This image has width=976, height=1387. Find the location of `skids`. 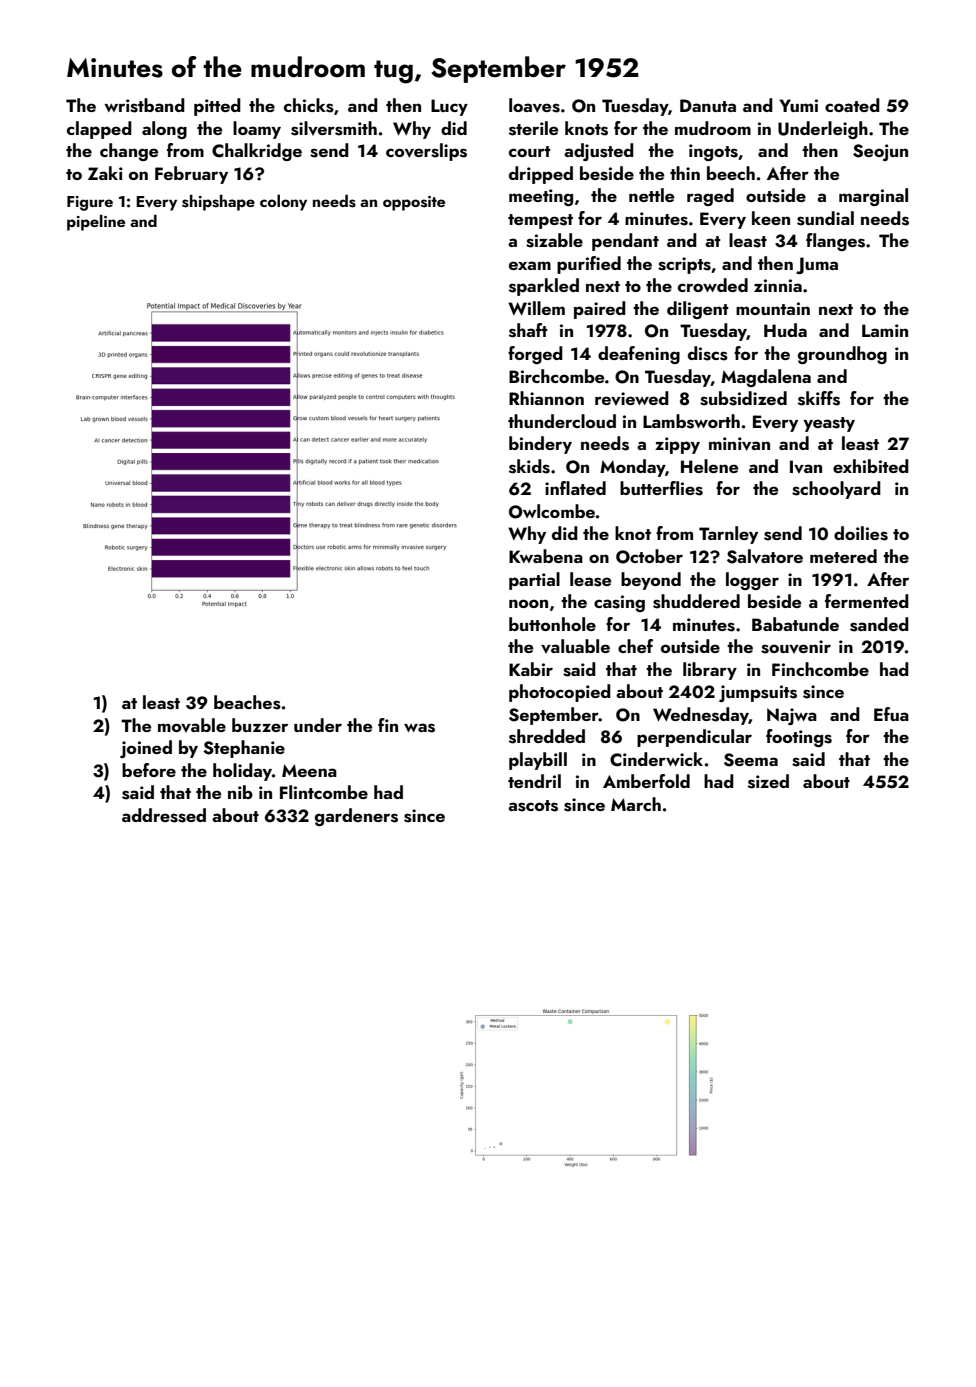

skids is located at coordinates (529, 466).
